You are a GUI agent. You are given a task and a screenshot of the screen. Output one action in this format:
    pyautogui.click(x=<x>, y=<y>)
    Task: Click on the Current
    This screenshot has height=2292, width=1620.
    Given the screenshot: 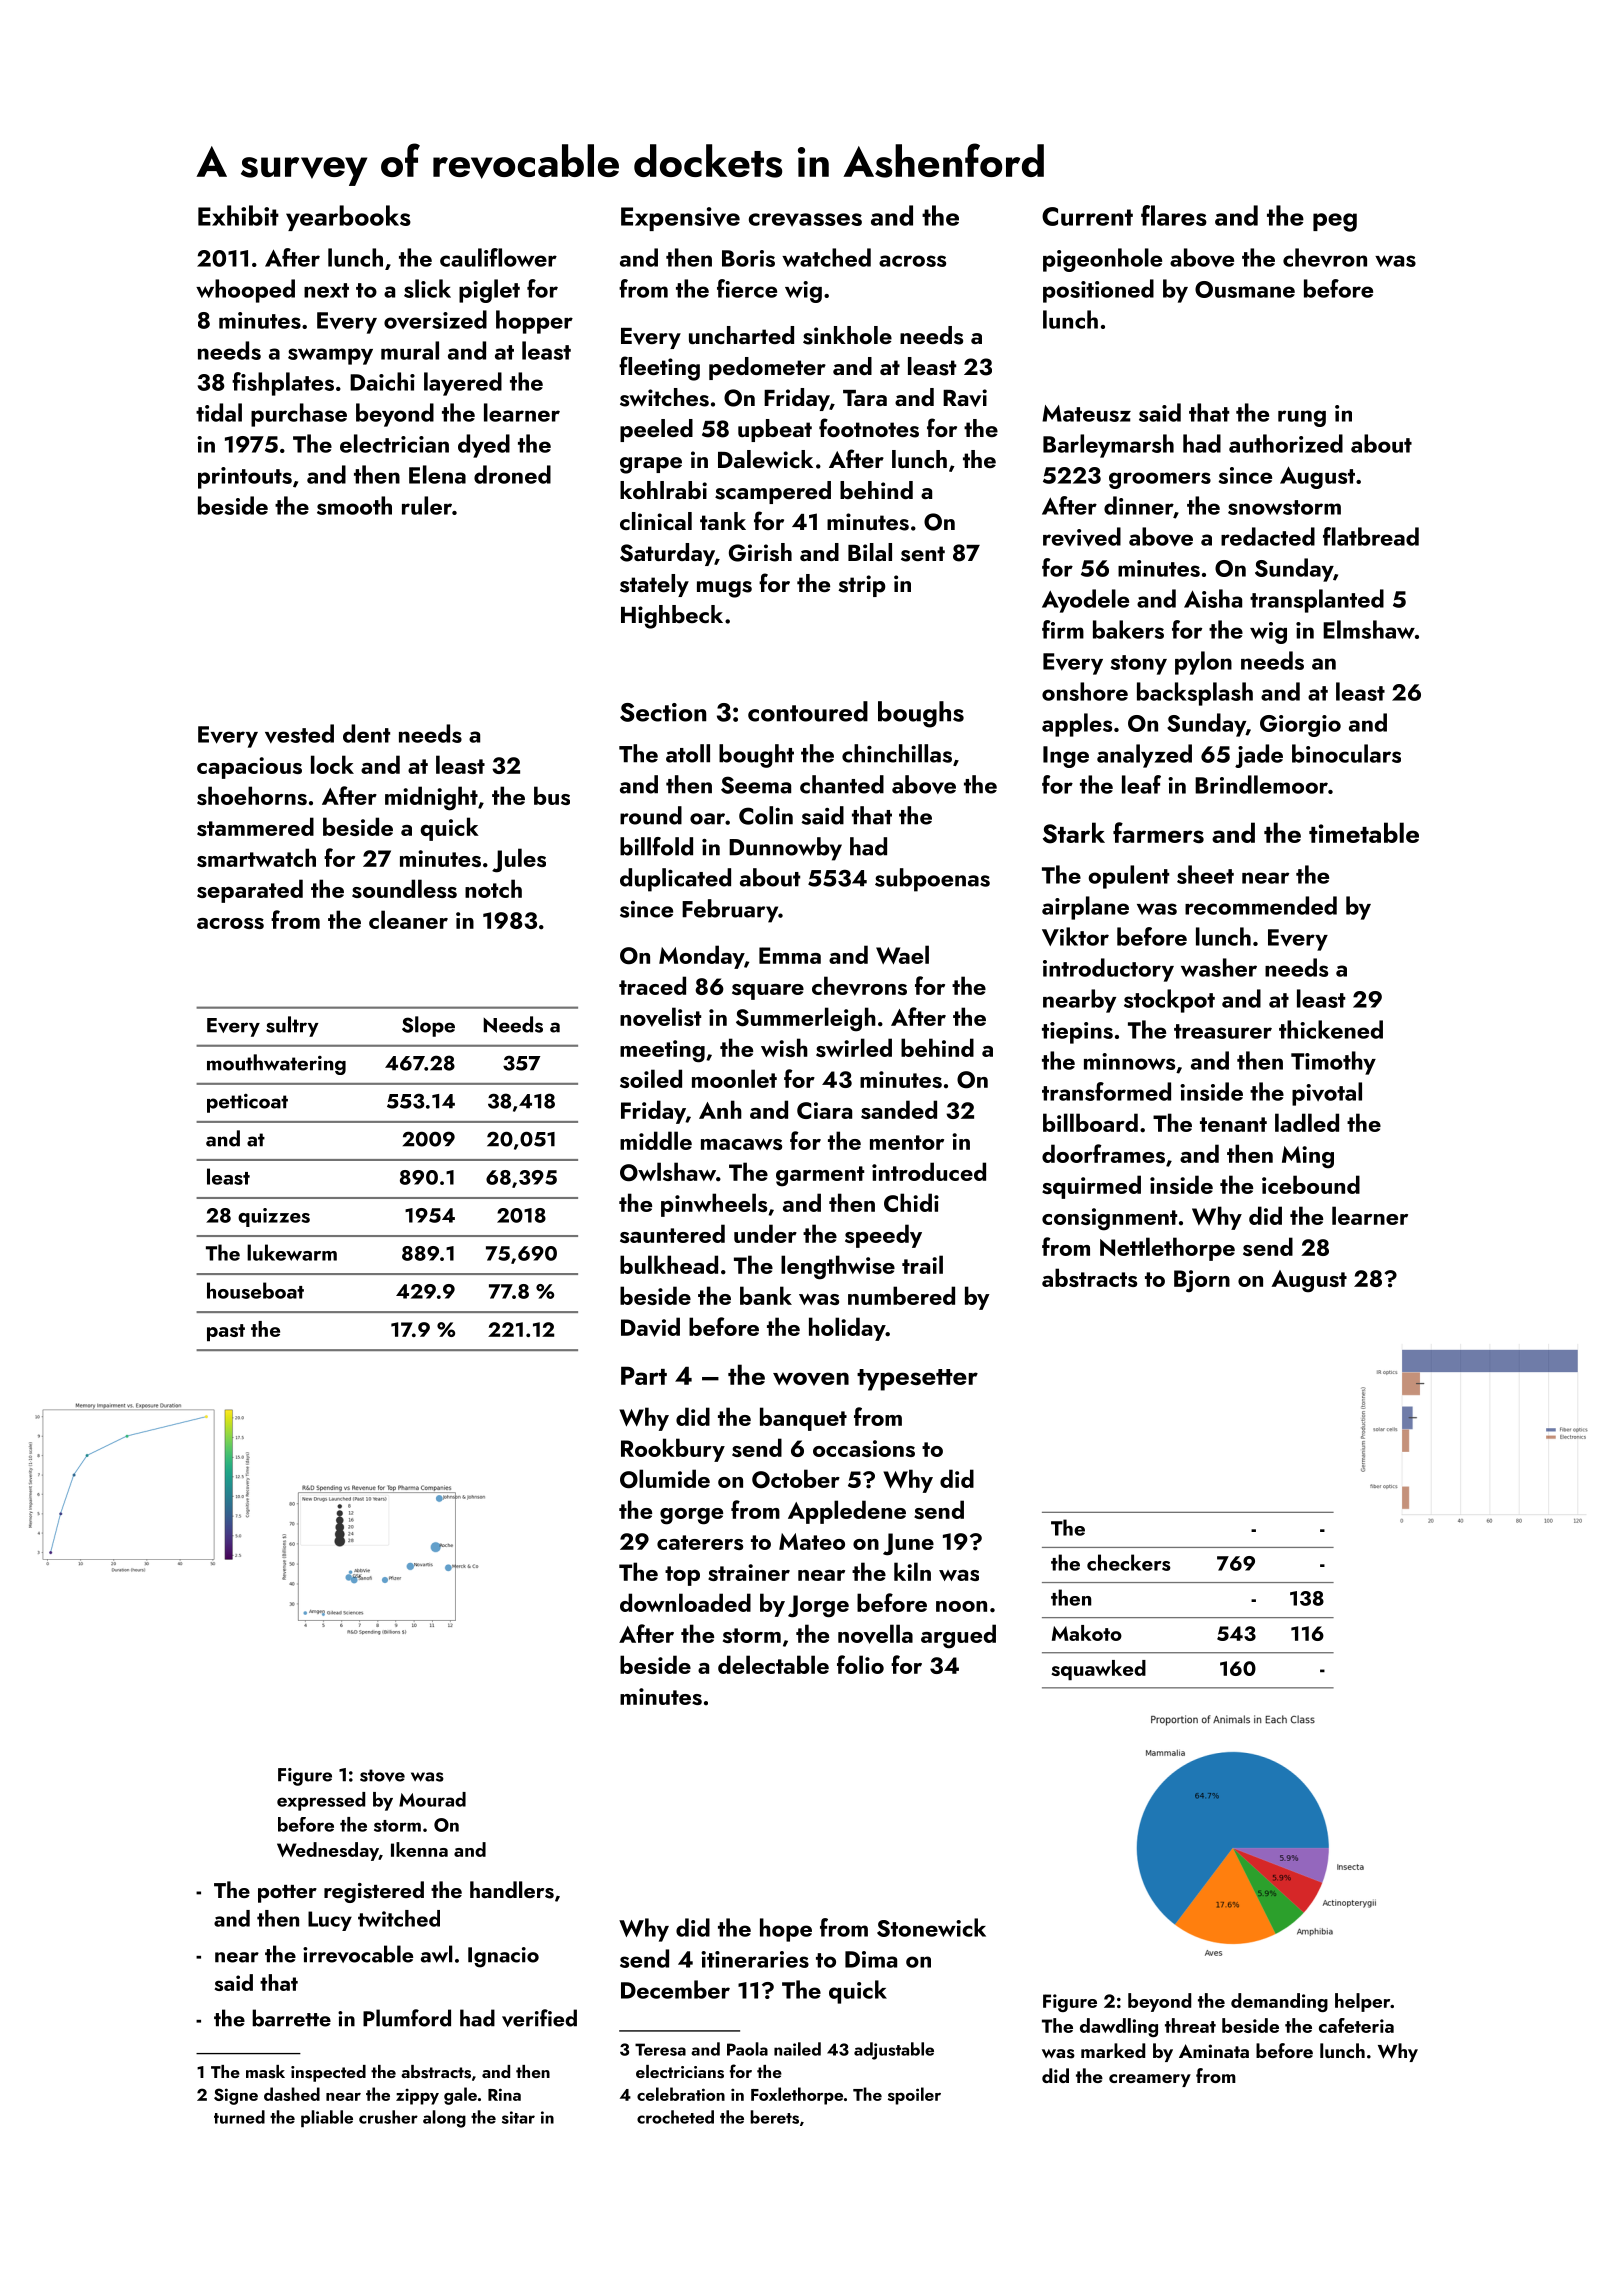 What is the action you would take?
    pyautogui.click(x=1087, y=216)
